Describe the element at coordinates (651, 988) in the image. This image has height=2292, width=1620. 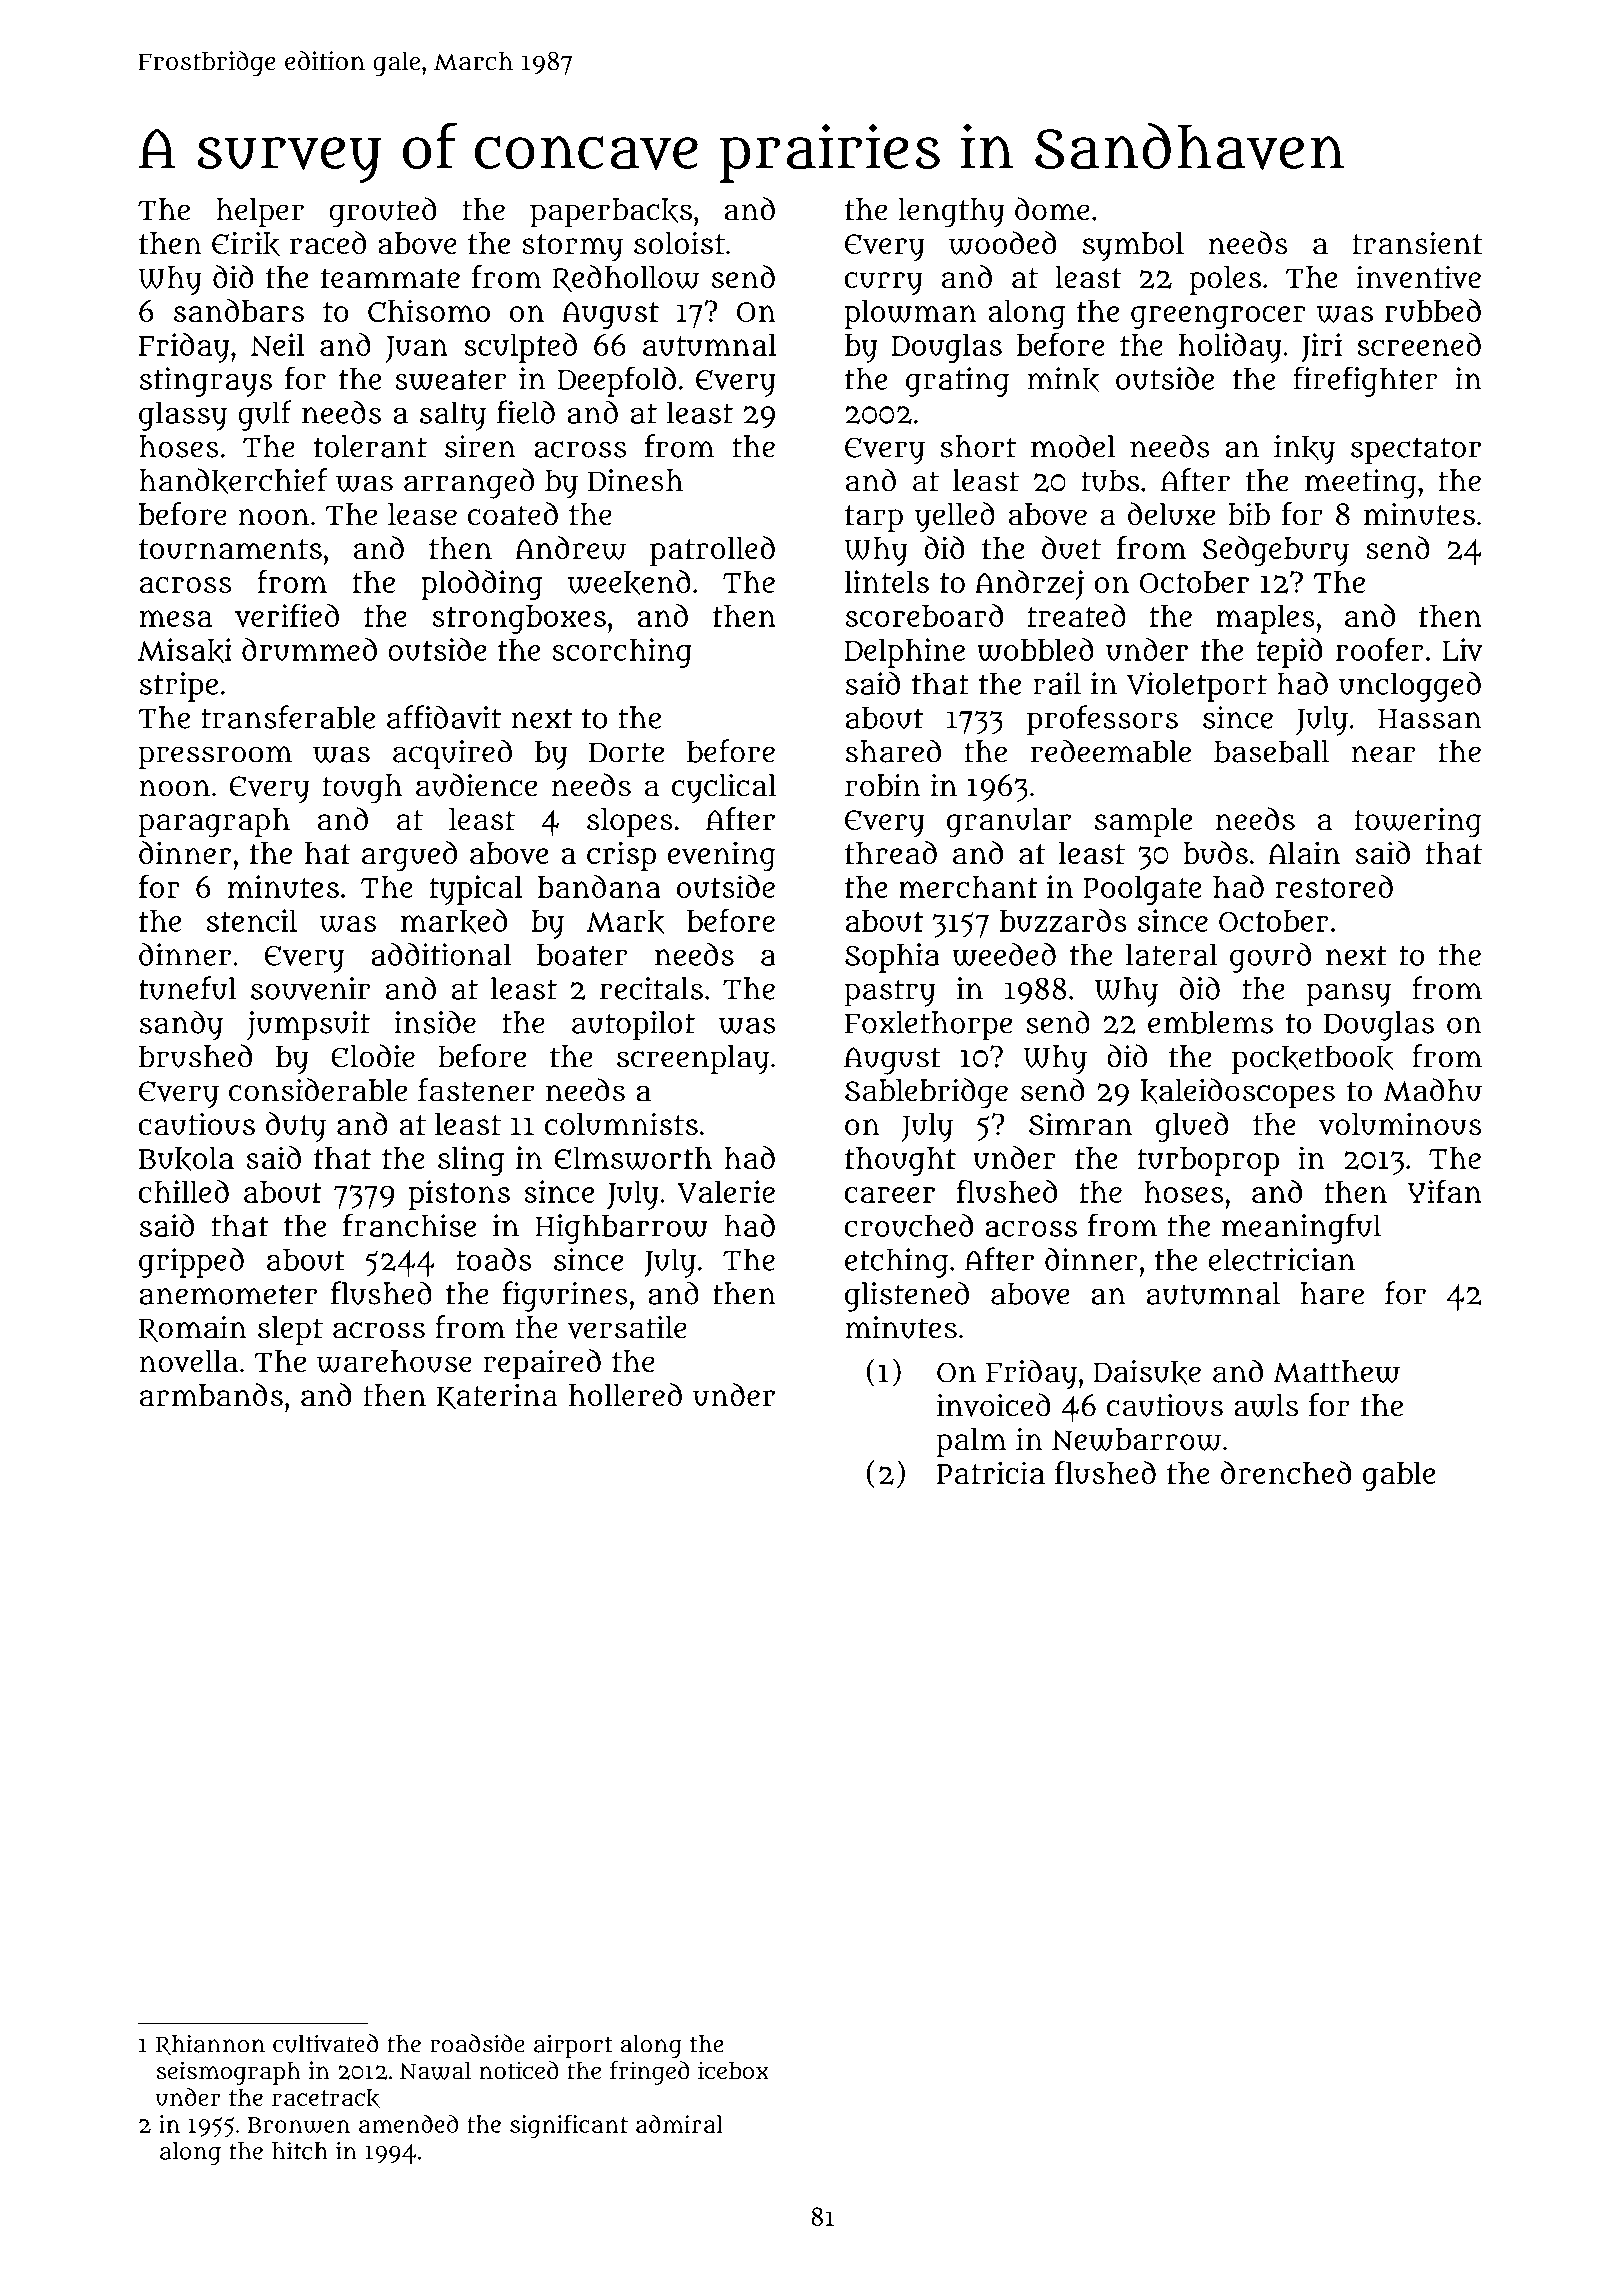
I see `recitals` at that location.
